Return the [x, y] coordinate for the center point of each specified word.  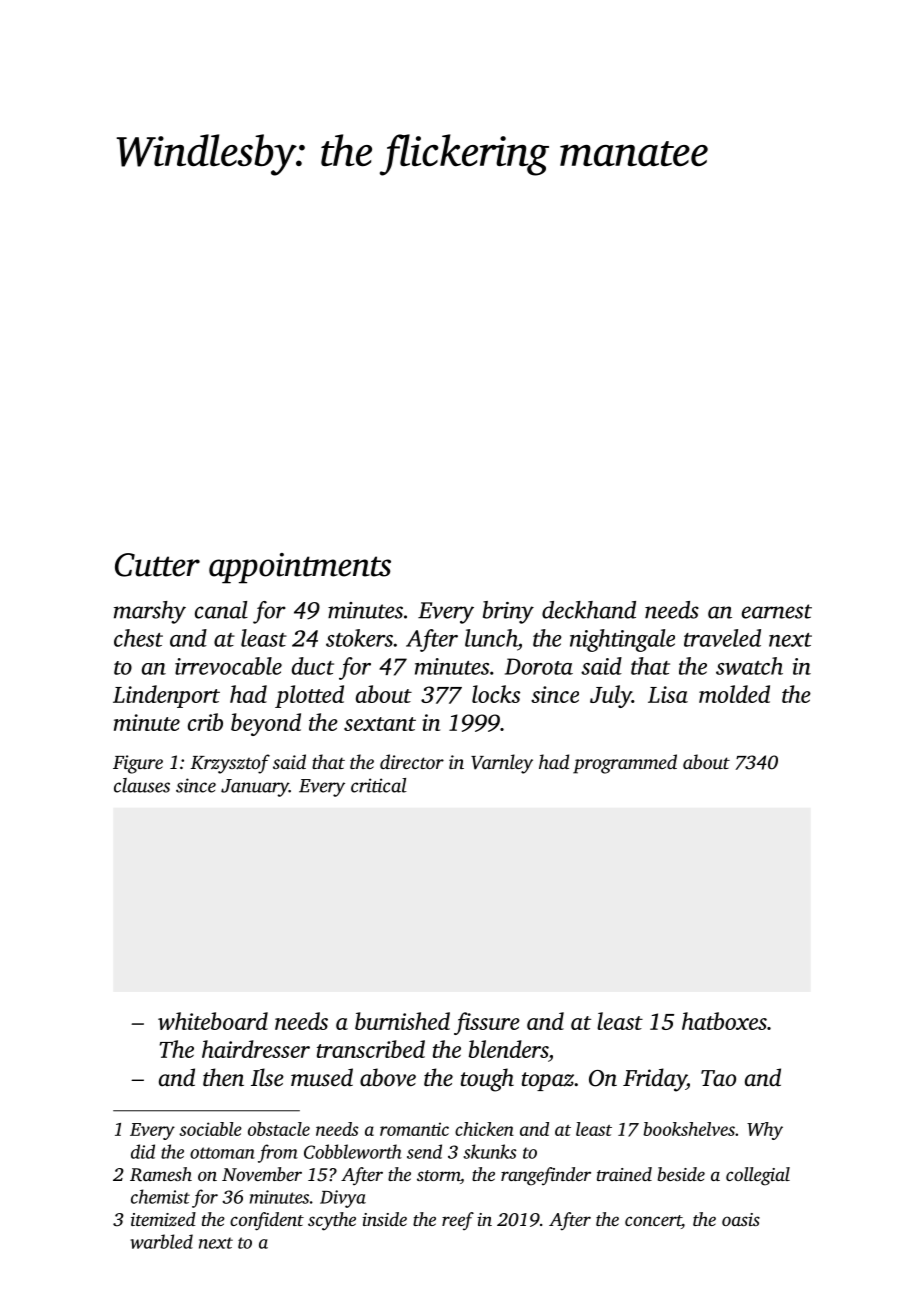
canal [221, 610]
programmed [625, 764]
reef [458, 1221]
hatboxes [724, 1021]
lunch [491, 638]
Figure [138, 764]
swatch [749, 666]
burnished [402, 1021]
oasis [741, 1219]
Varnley [502, 764]
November [262, 1174]
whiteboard [213, 1021]
